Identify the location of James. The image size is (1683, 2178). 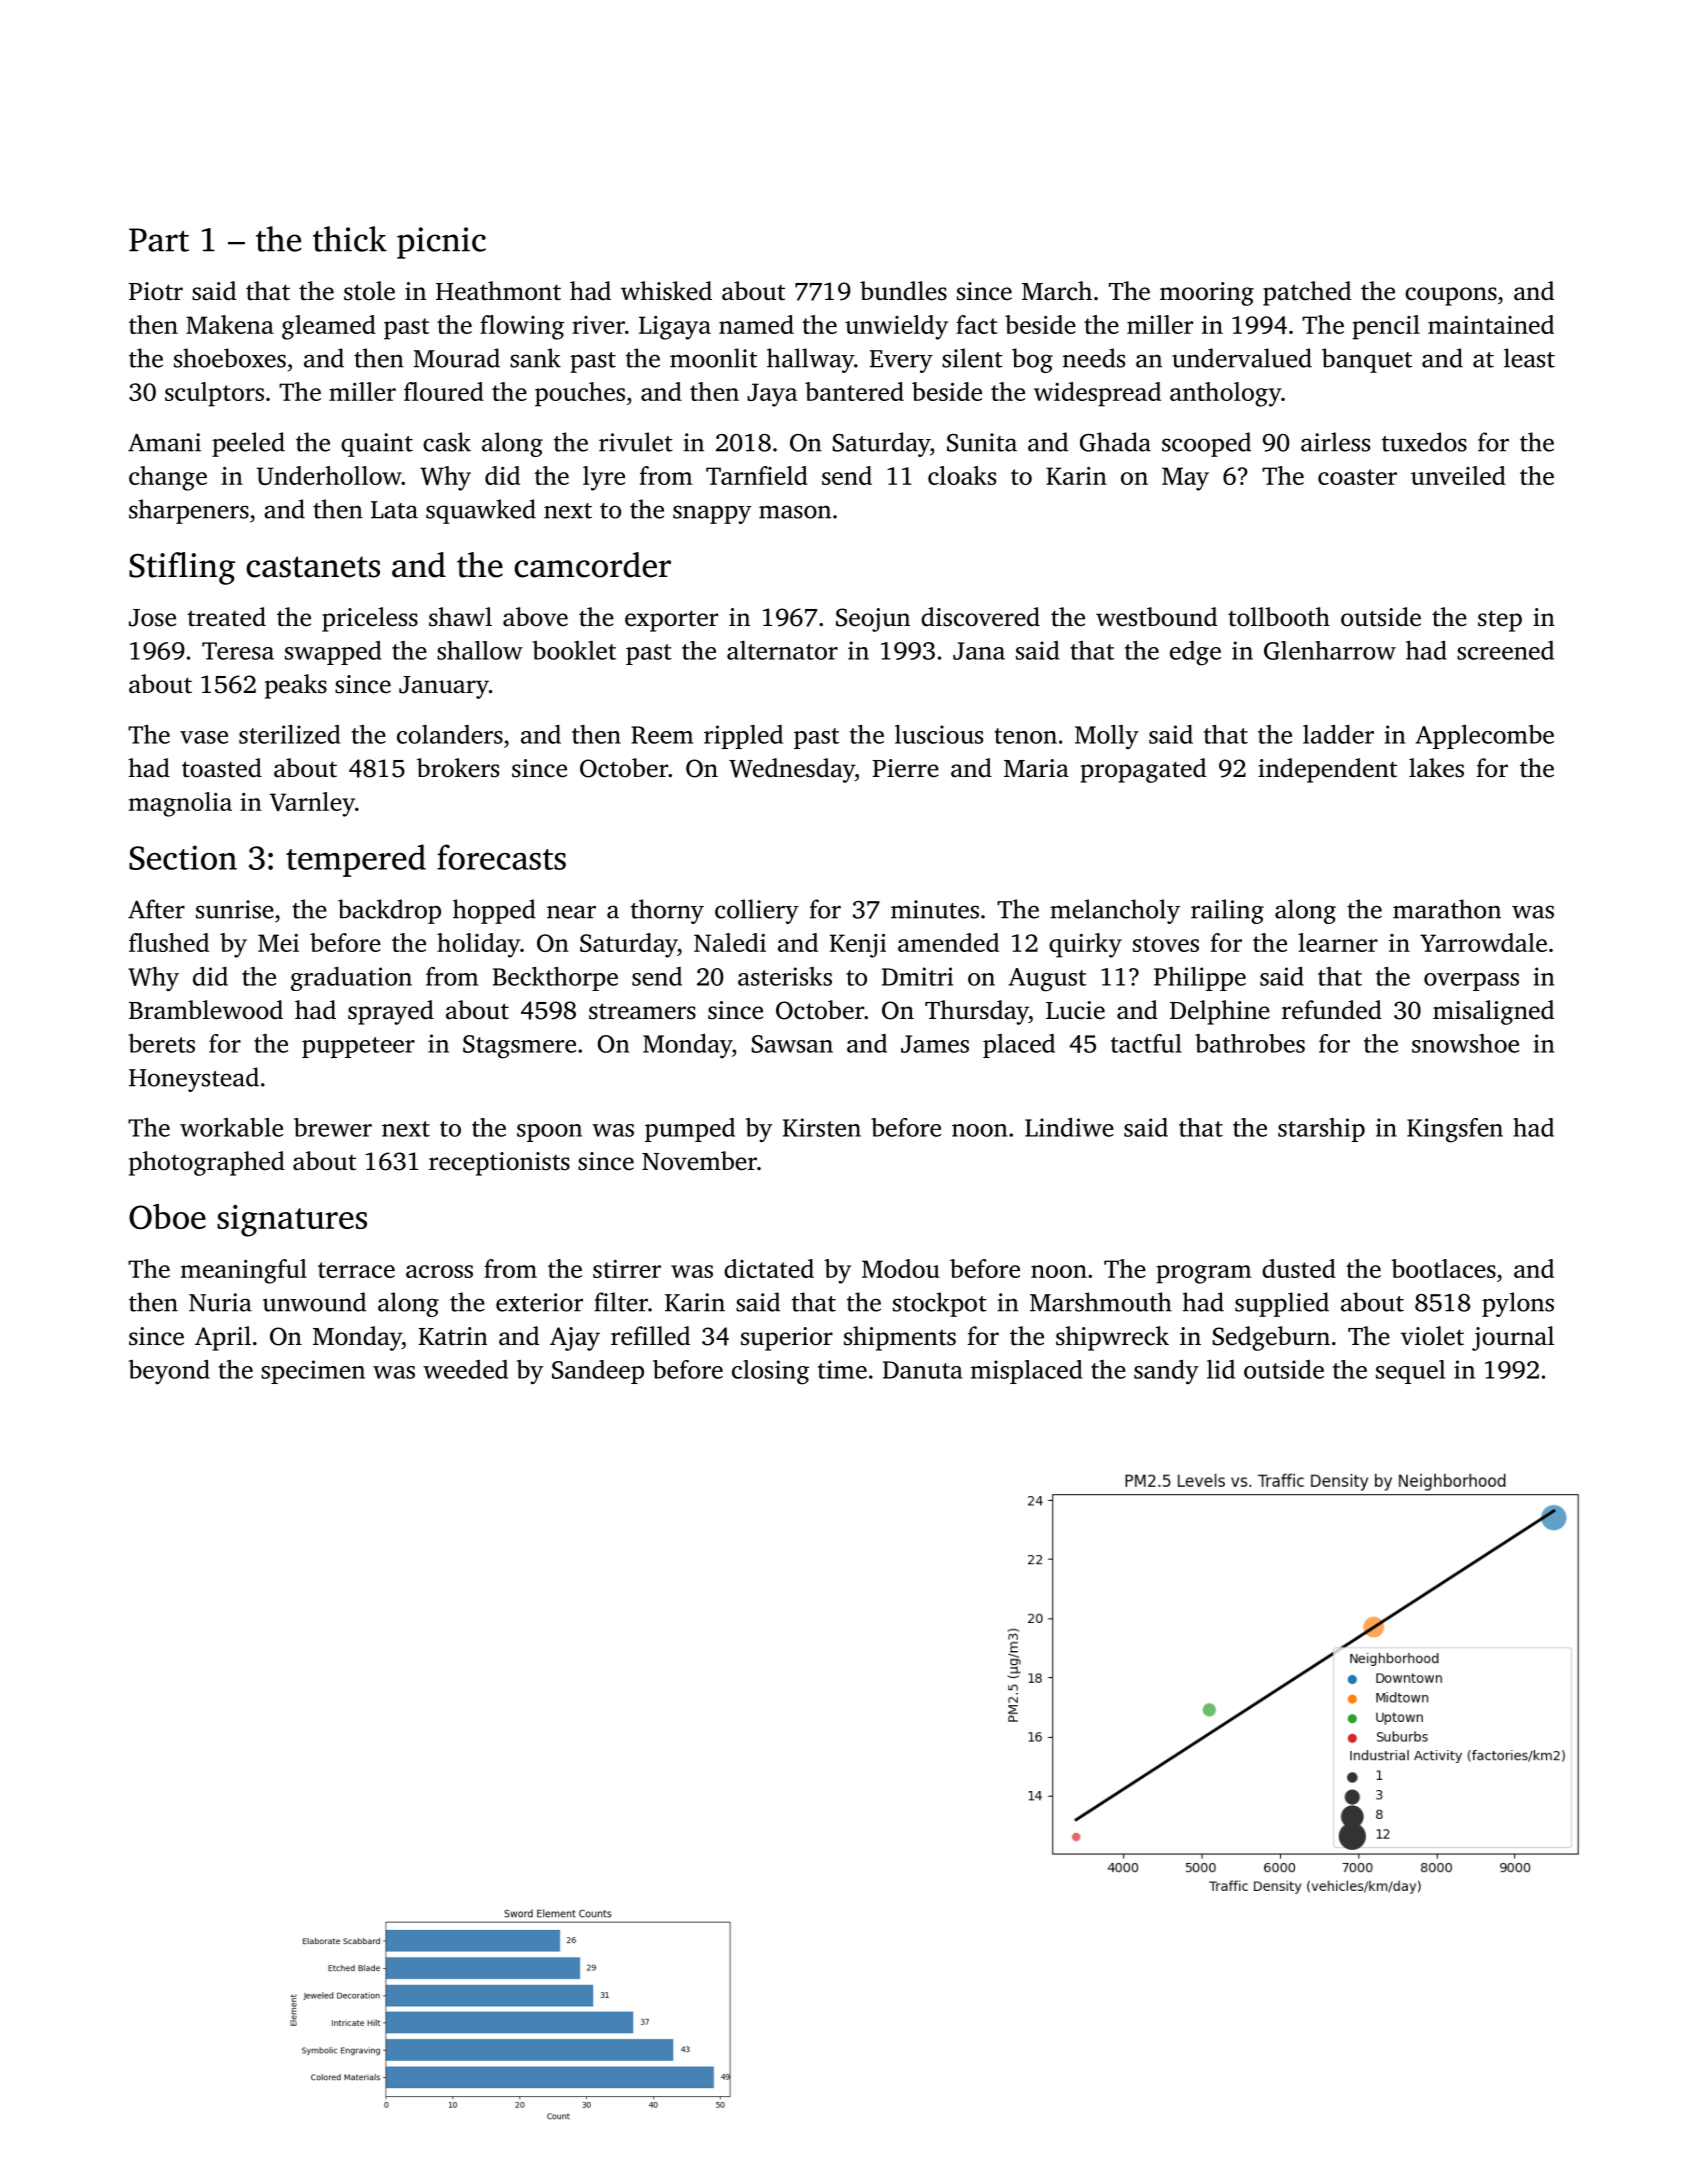
(935, 1044).
